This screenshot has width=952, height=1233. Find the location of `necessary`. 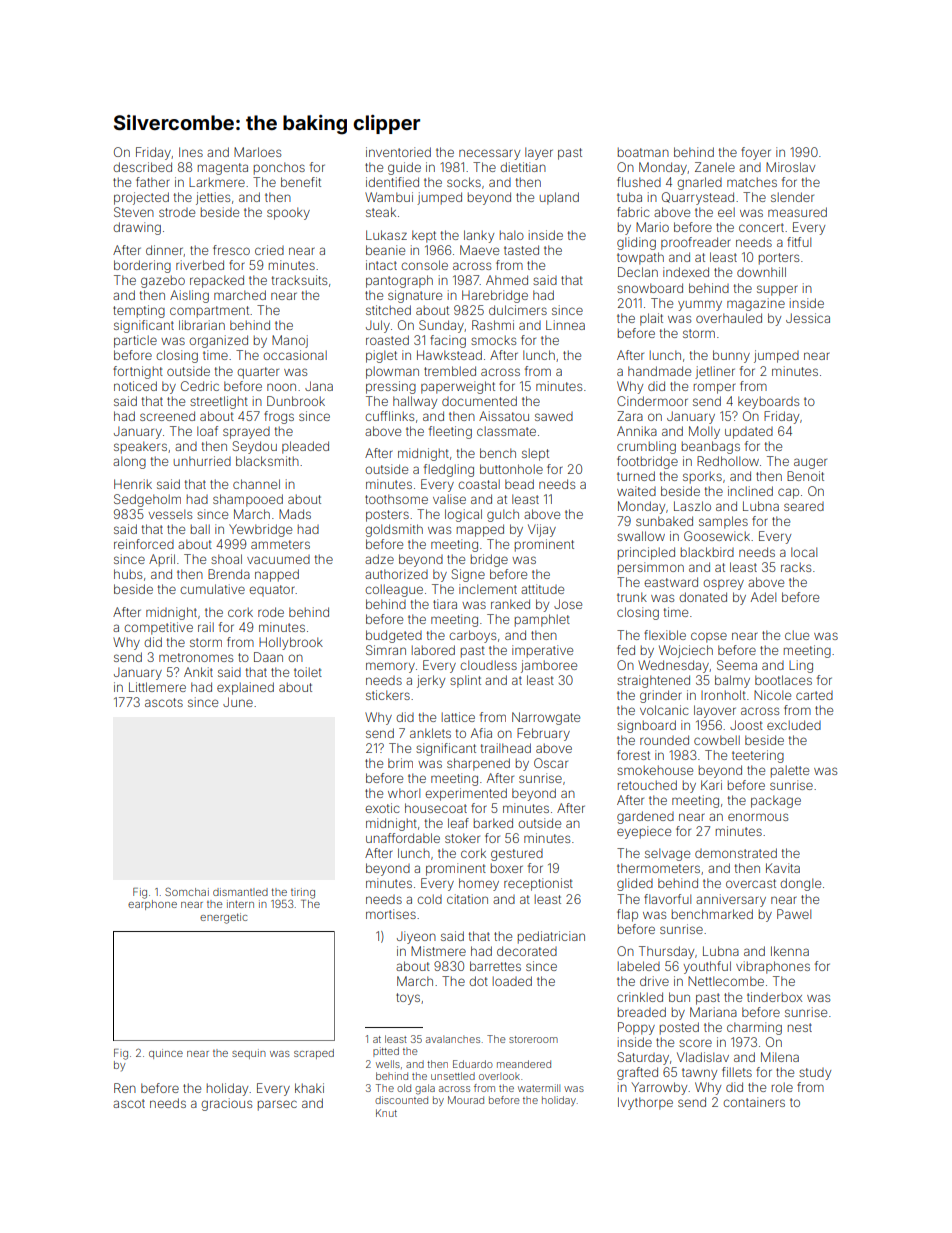

necessary is located at coordinates (489, 154).
